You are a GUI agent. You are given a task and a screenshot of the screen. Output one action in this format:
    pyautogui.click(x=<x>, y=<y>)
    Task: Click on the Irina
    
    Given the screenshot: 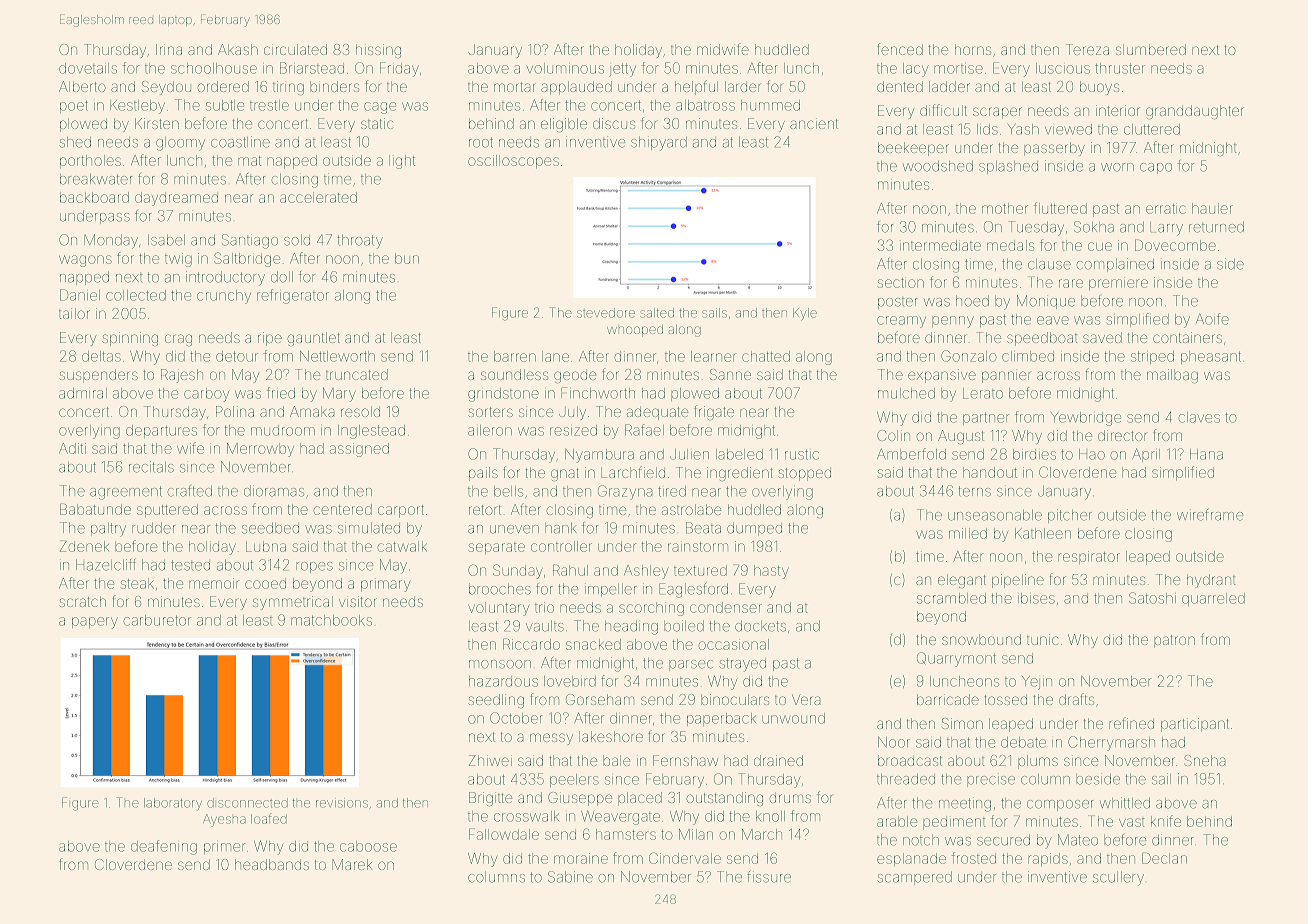 What is the action you would take?
    pyautogui.click(x=169, y=49)
